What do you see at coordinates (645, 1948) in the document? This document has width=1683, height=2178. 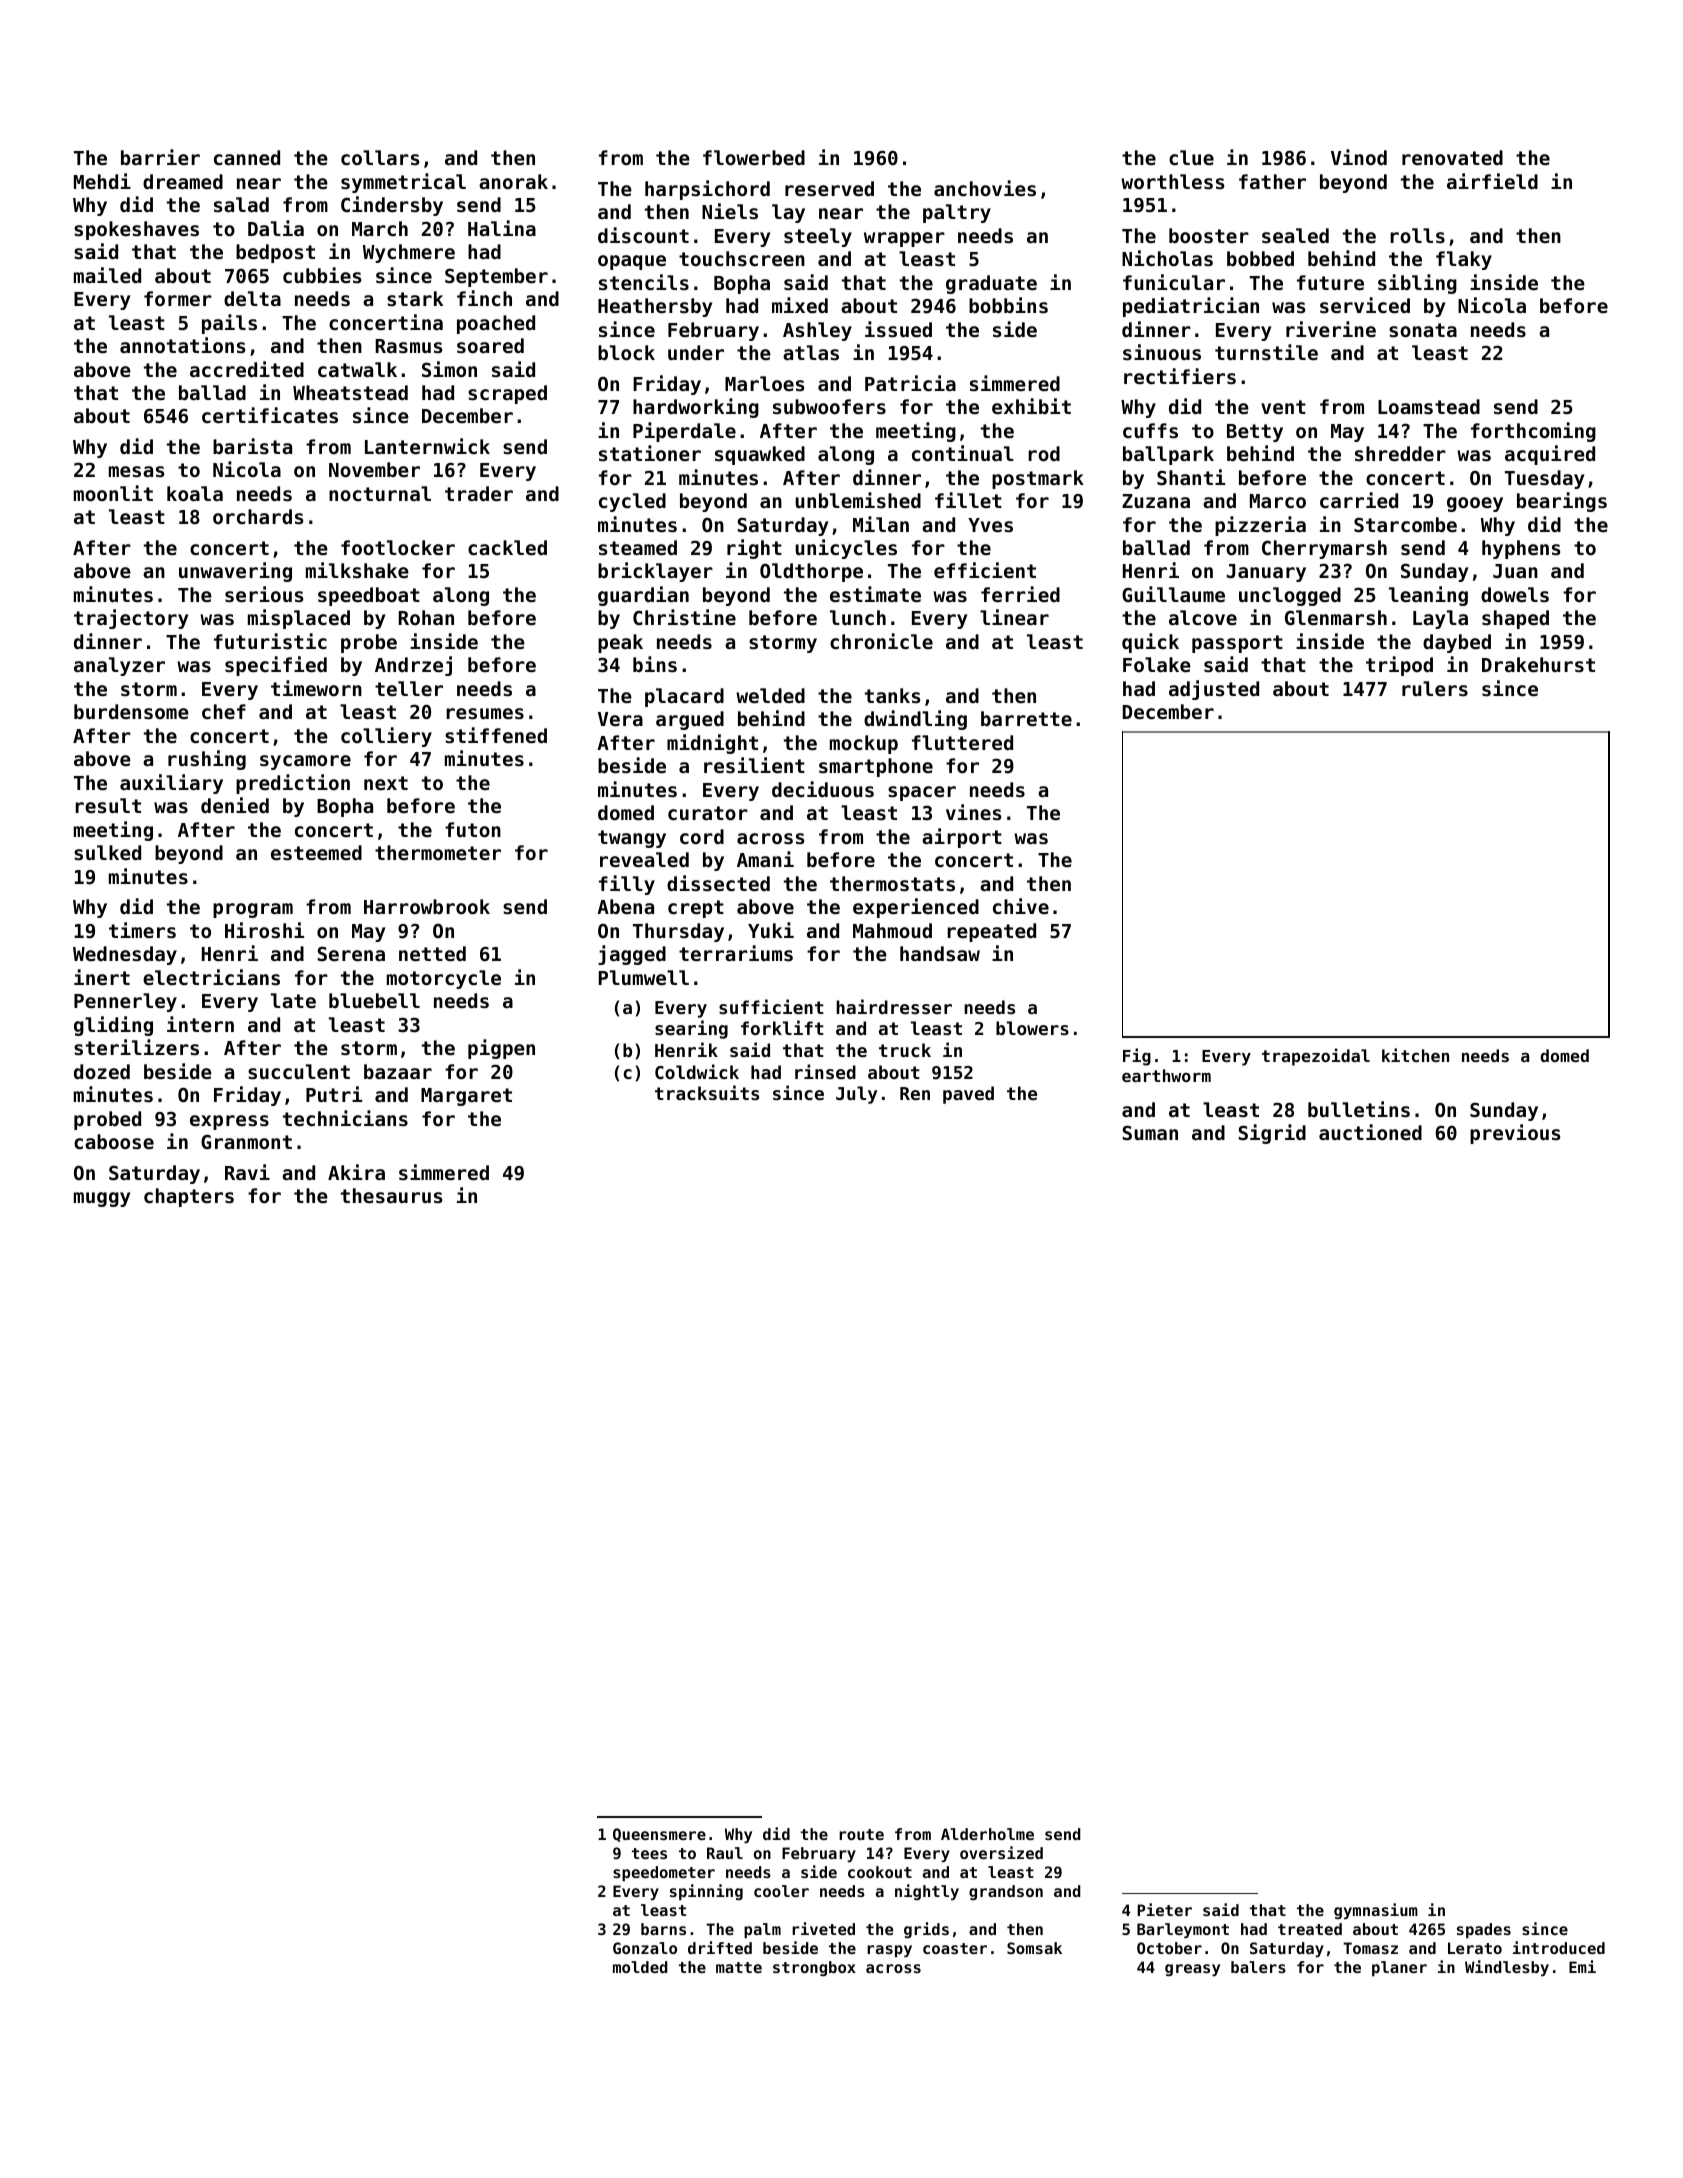 I see `Gonzalo` at bounding box center [645, 1948].
